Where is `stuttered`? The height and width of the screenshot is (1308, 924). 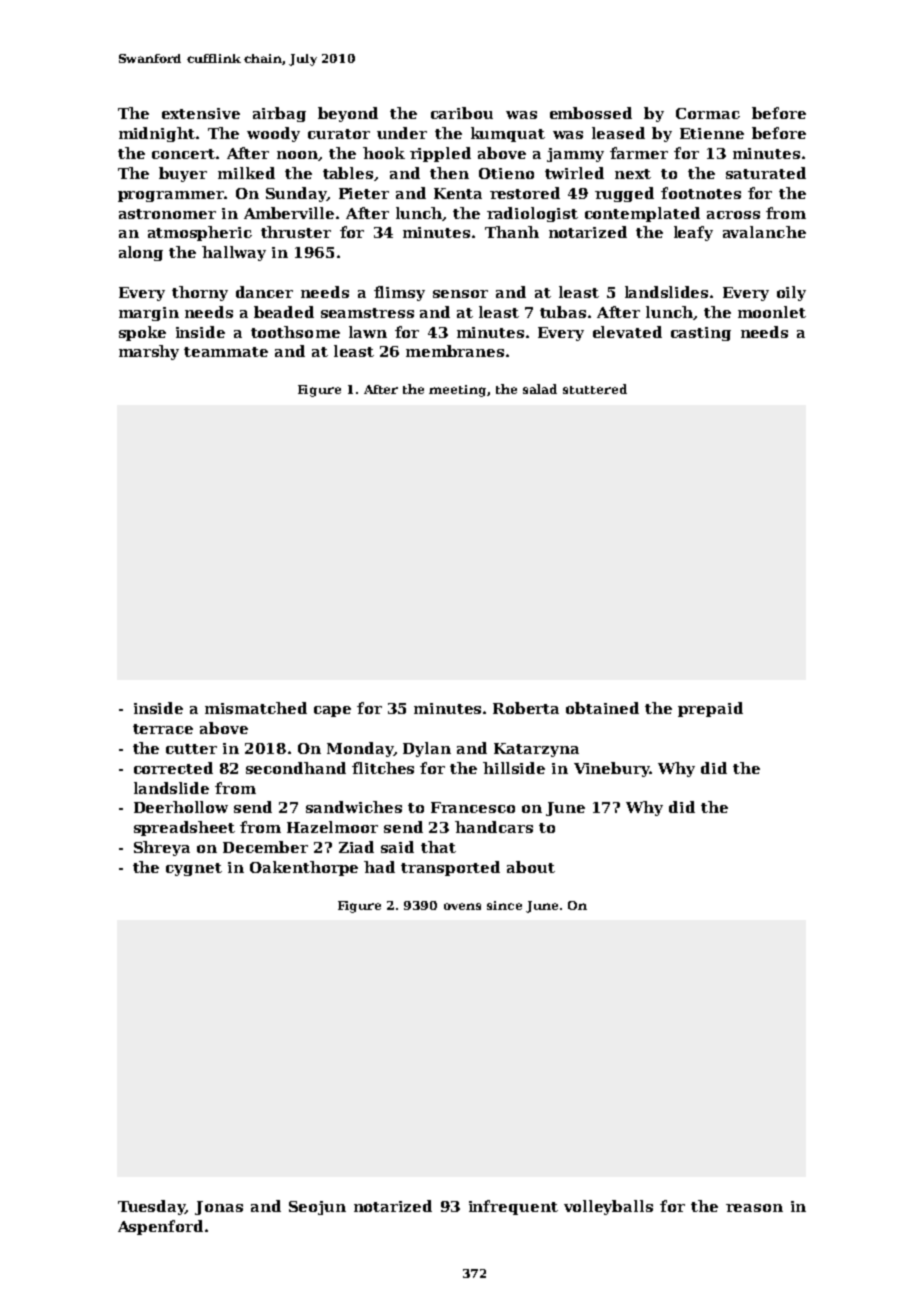
stuttered is located at coordinates (595, 389).
